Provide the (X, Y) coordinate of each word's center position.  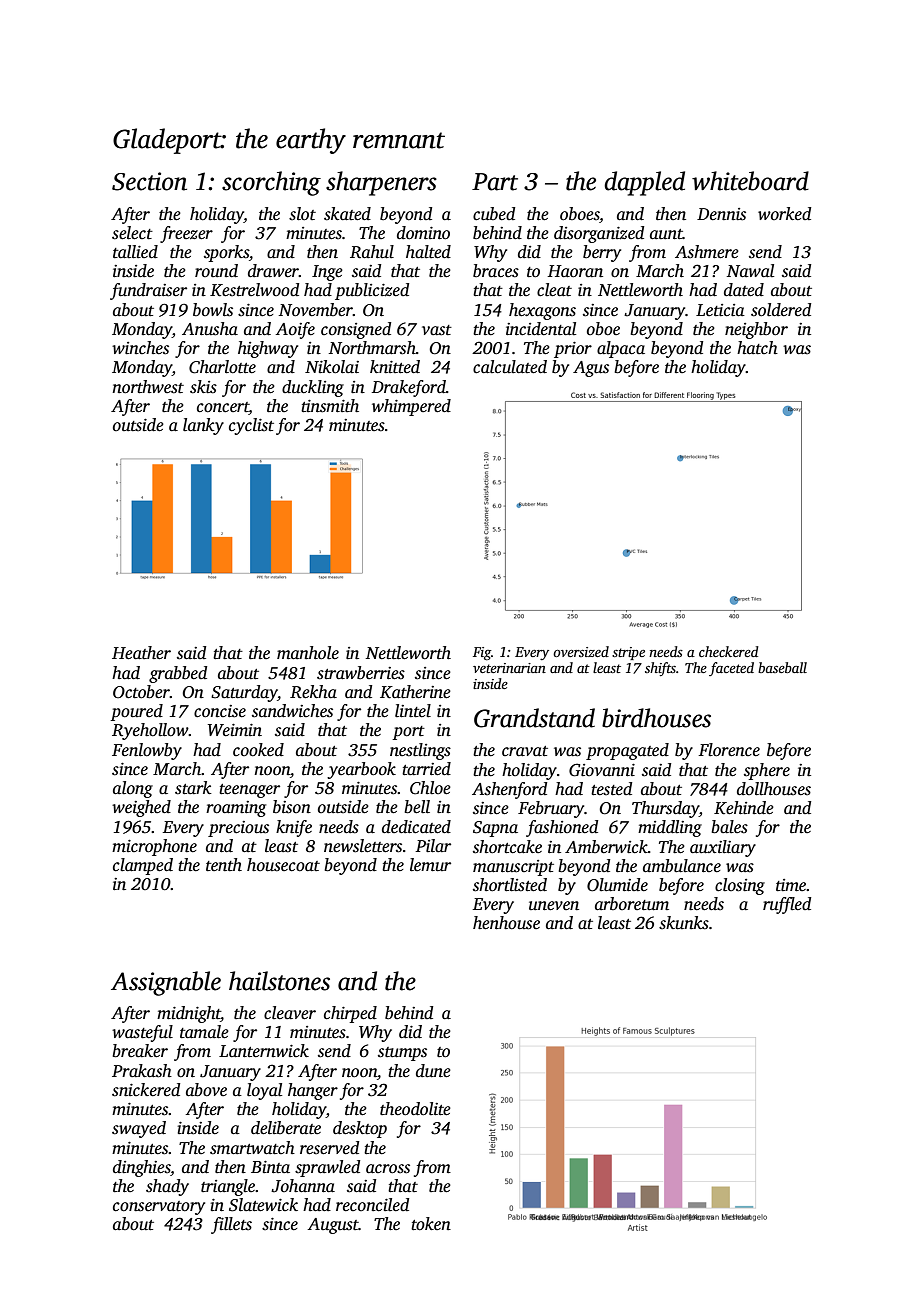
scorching (271, 183)
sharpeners (381, 183)
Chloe (430, 788)
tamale (204, 1032)
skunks (684, 923)
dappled (644, 183)
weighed (141, 808)
